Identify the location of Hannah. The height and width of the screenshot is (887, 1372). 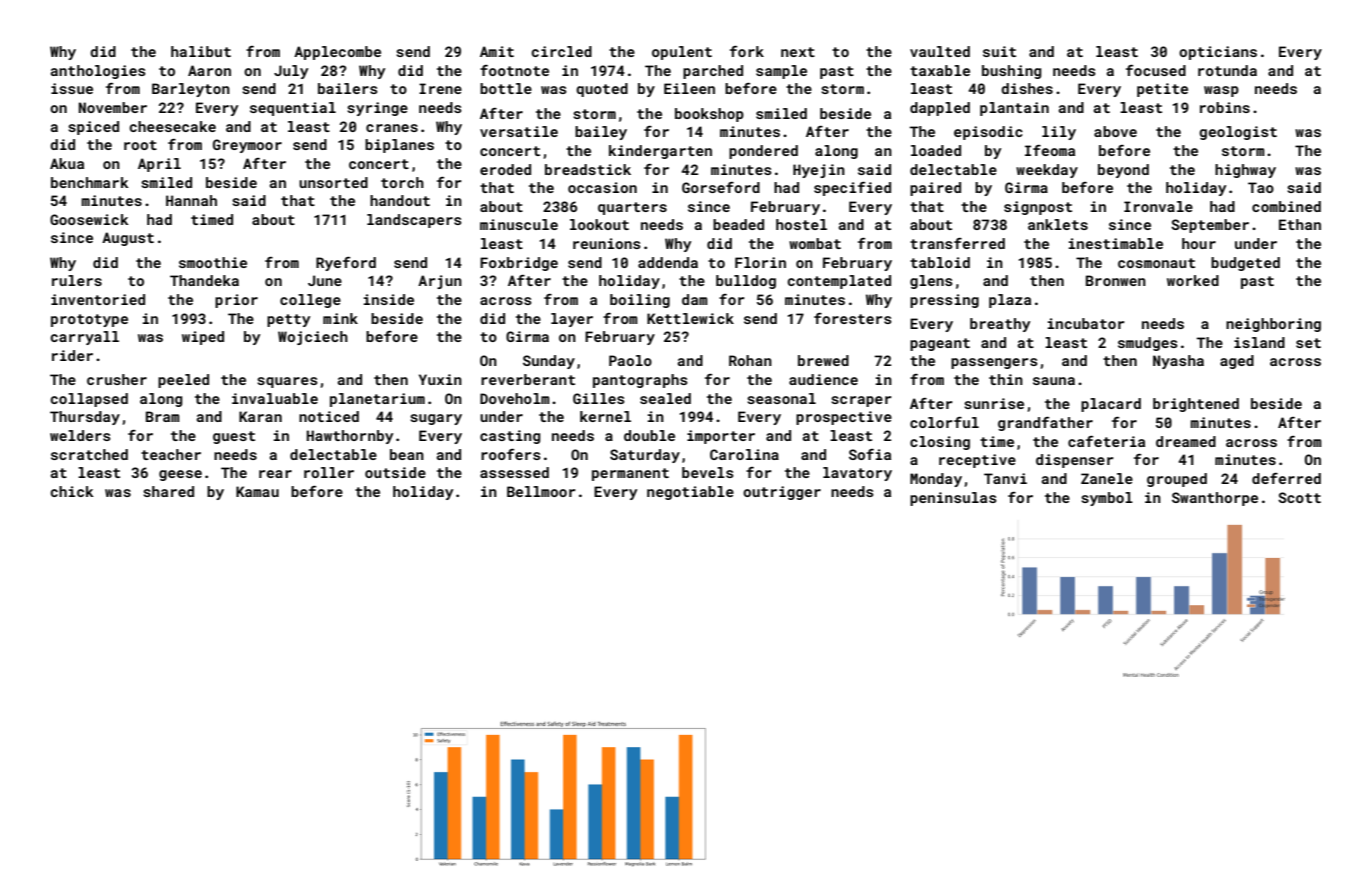
(191, 200).
